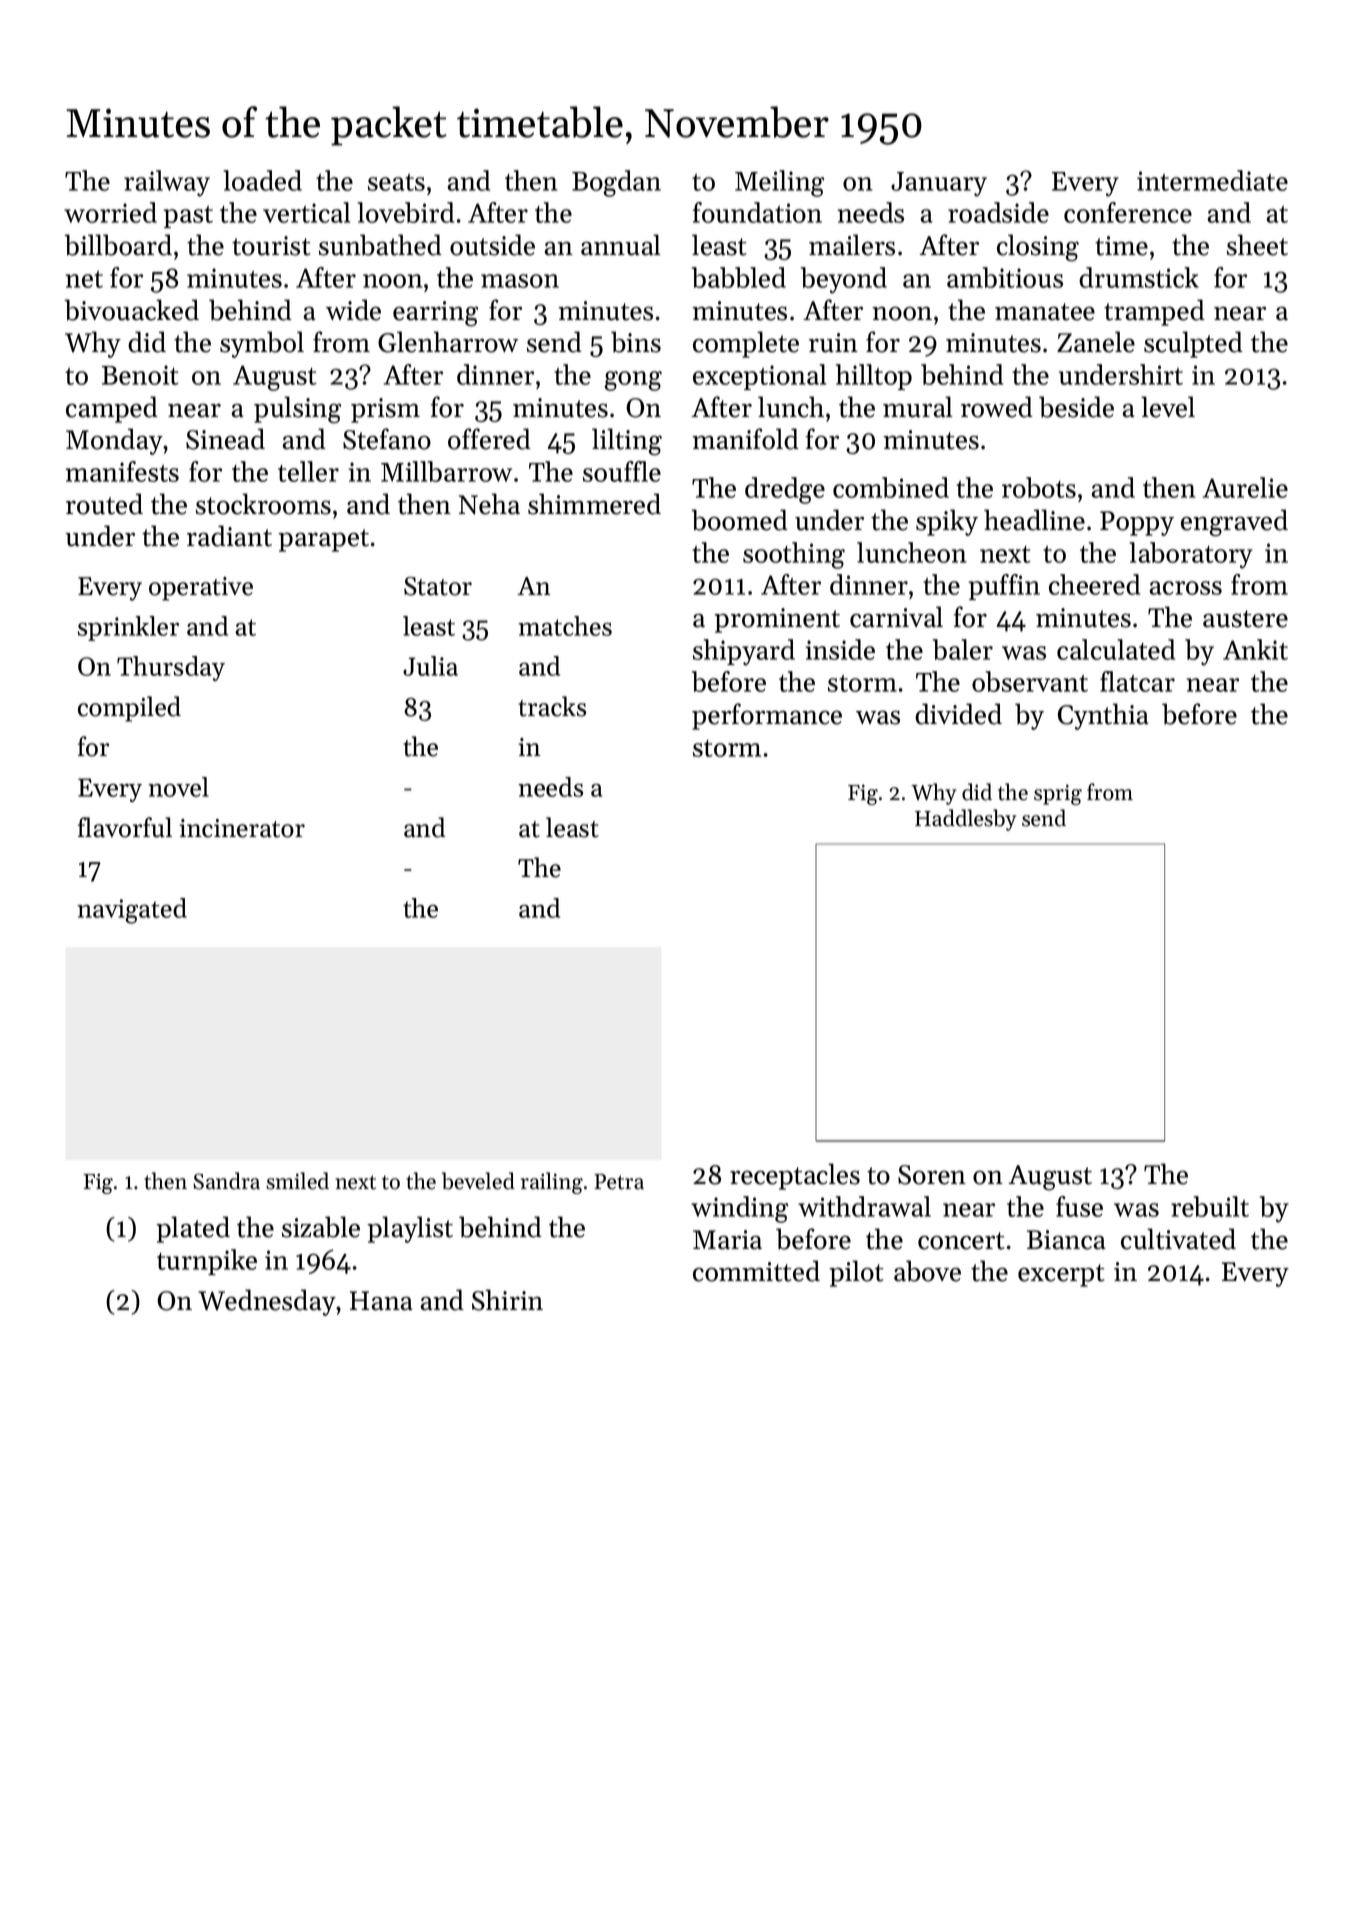 This screenshot has height=1915, width=1354. What do you see at coordinates (932, 1175) in the screenshot?
I see `Soren` at bounding box center [932, 1175].
